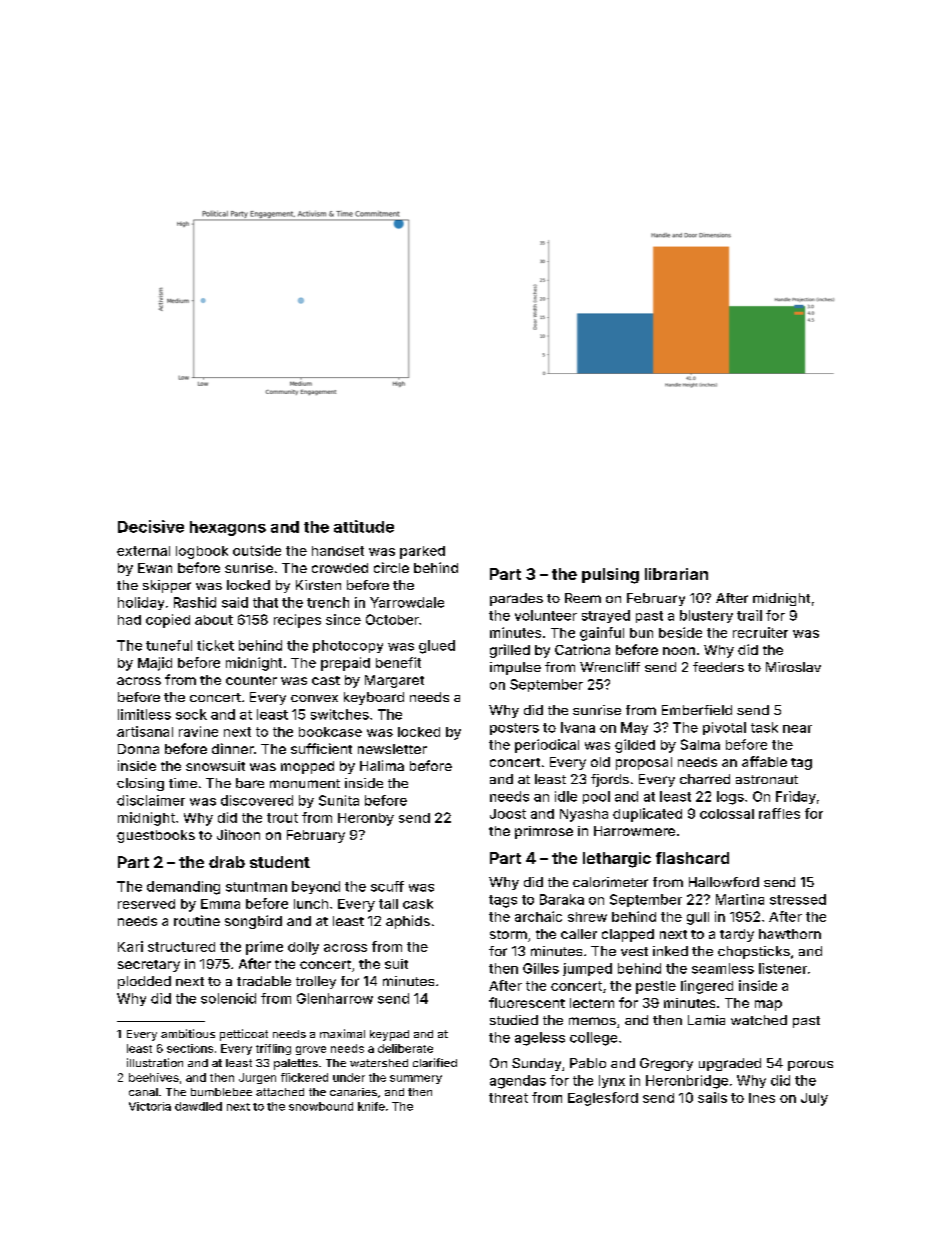  What do you see at coordinates (764, 761) in the document?
I see `affable` at bounding box center [764, 761].
